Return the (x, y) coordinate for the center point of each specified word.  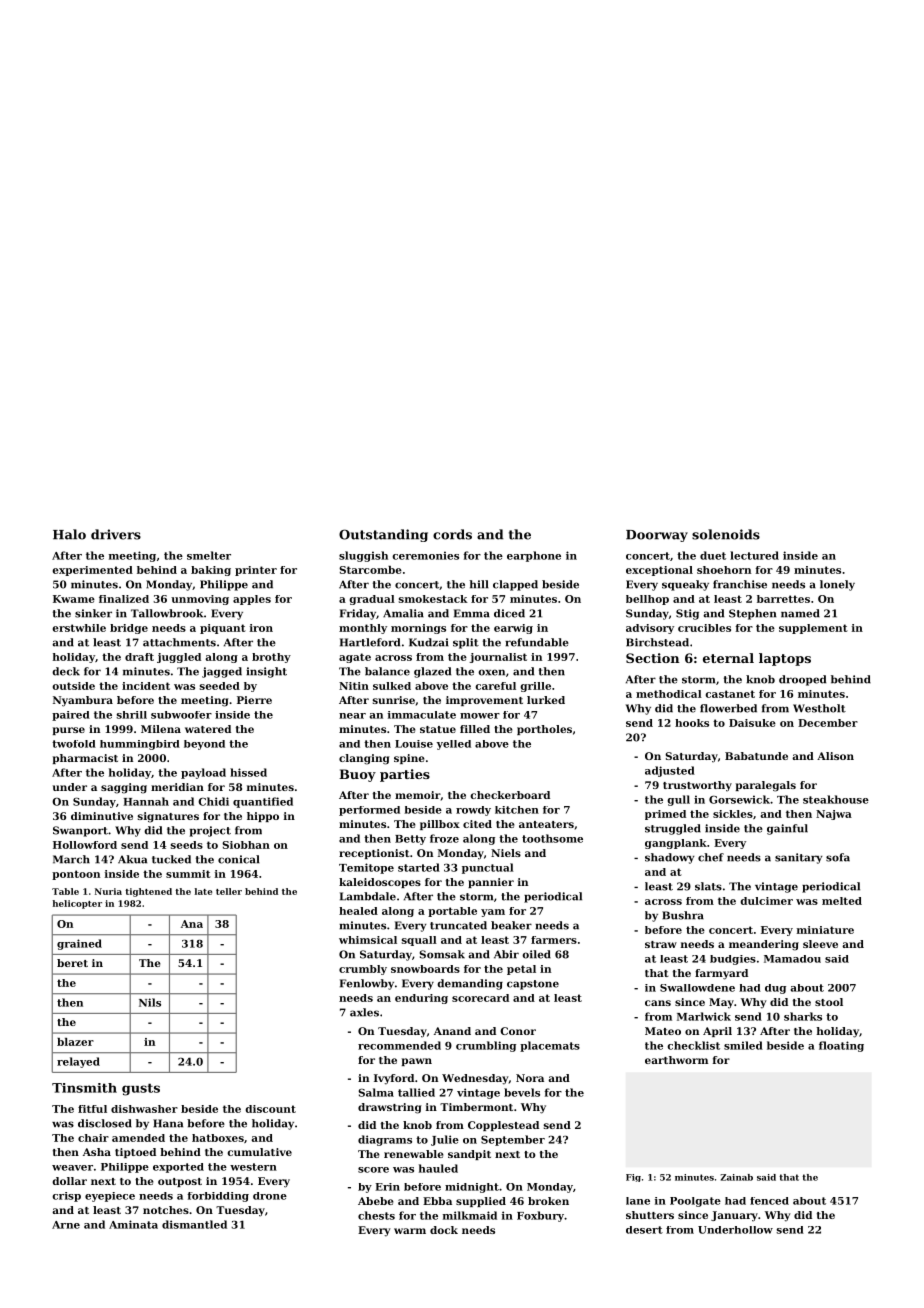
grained (79, 944)
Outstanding (383, 535)
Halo (69, 534)
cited (477, 824)
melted (842, 901)
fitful (92, 1109)
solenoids (726, 534)
